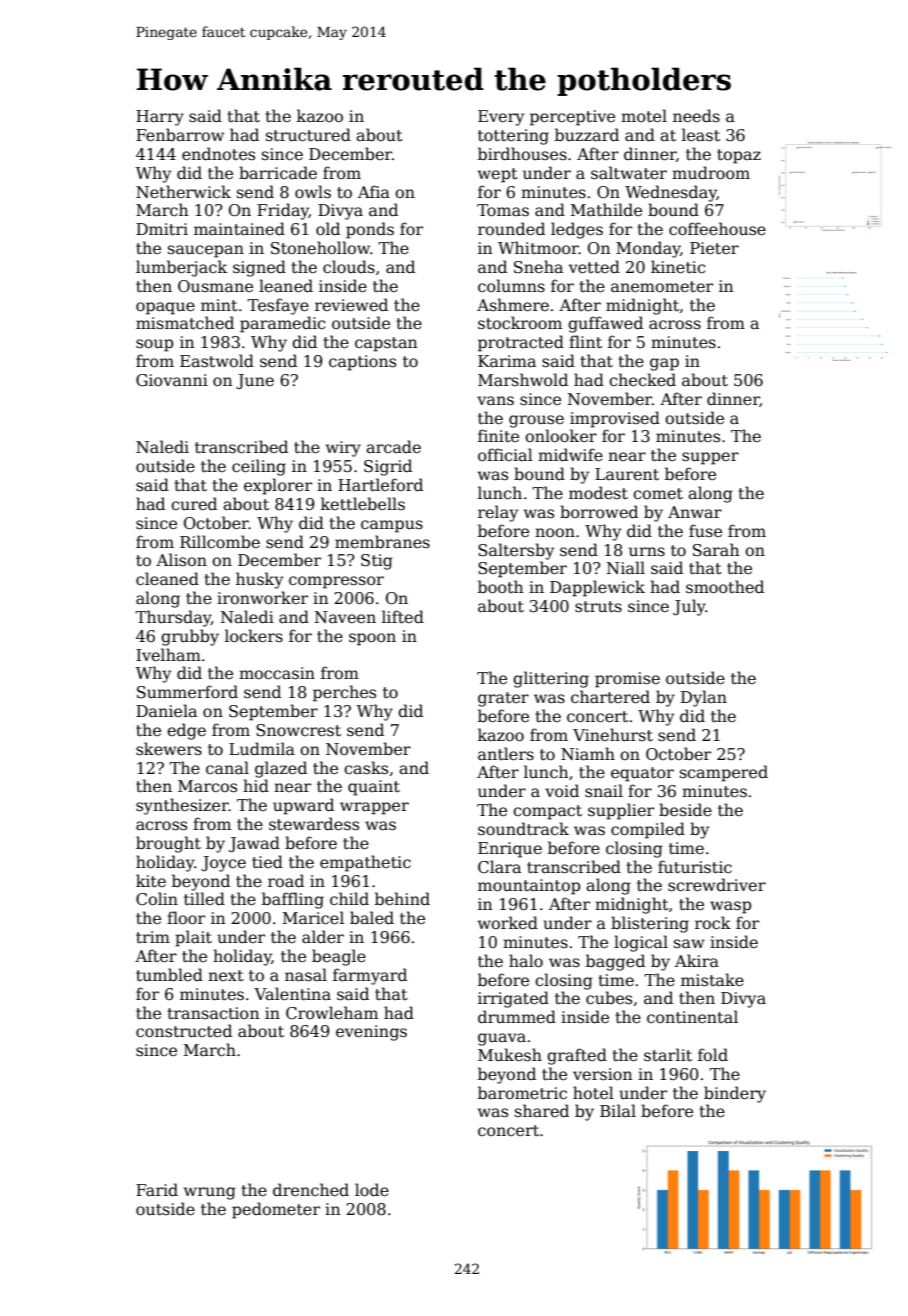 The height and width of the page is (1316, 908). I want to click on flint, so click(585, 341).
